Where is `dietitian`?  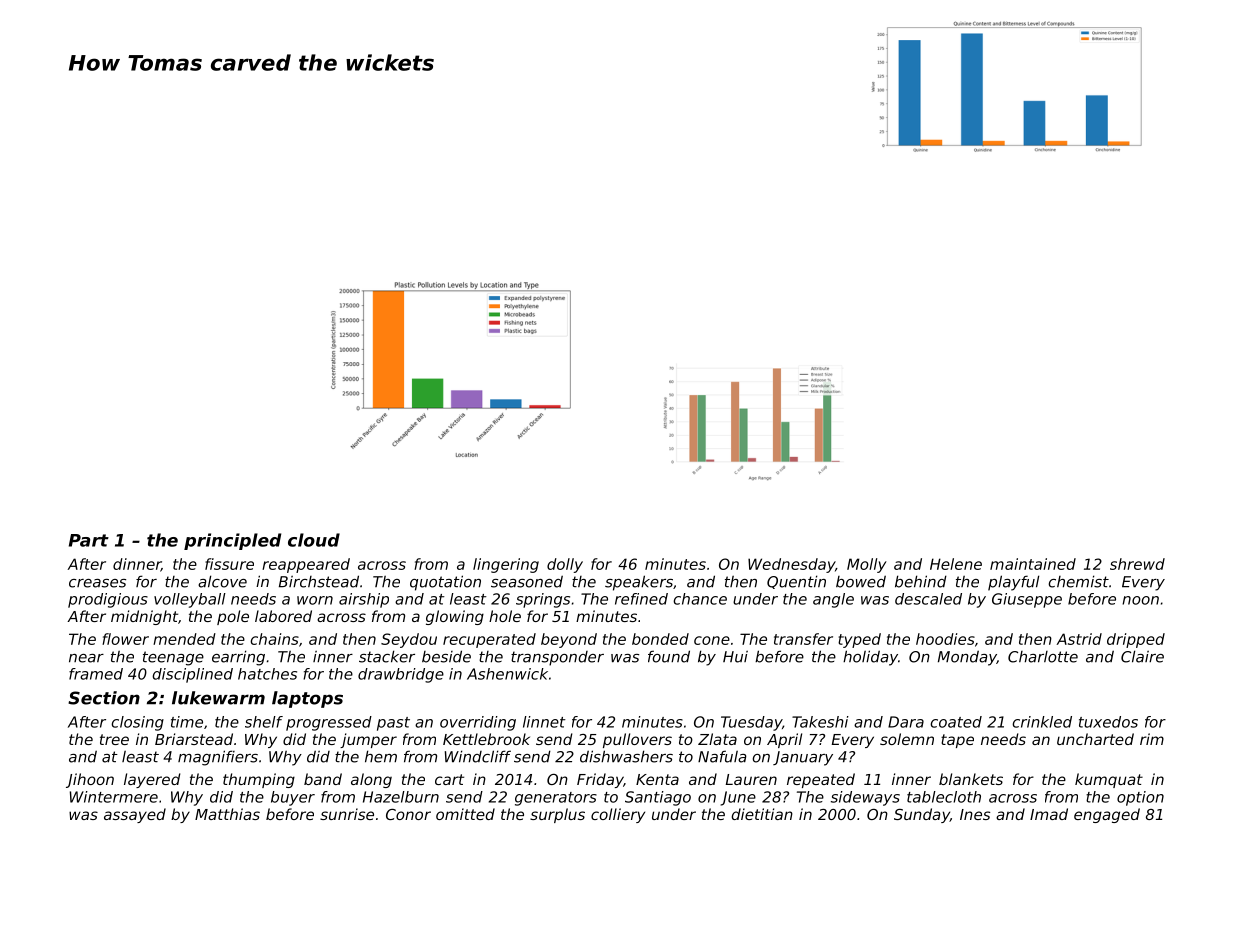 dietitian is located at coordinates (762, 814).
